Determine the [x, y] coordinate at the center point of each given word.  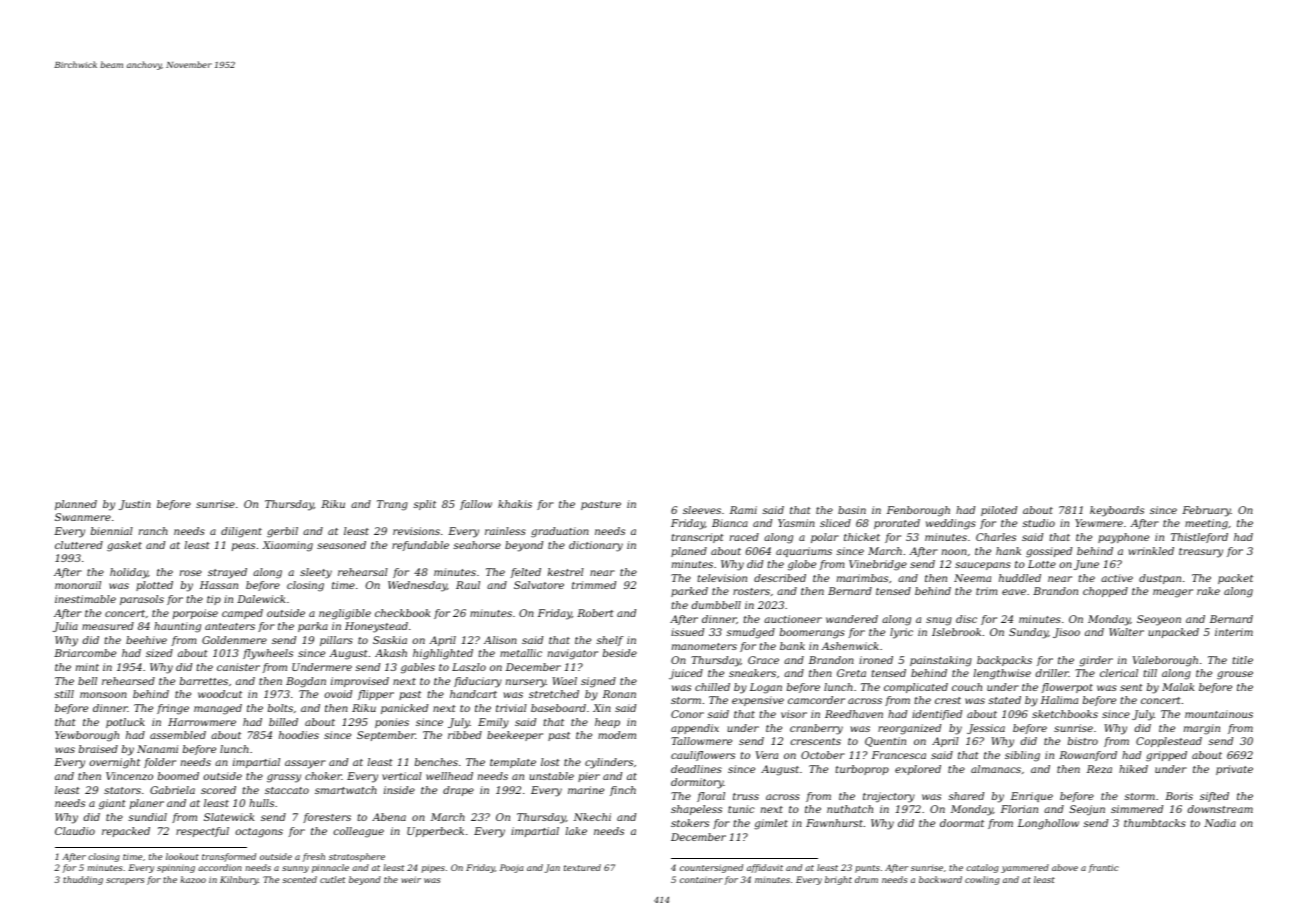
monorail [78, 585]
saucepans [983, 566]
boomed [178, 776]
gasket [124, 546]
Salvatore [539, 585]
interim [1234, 632]
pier [589, 777]
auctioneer [793, 619]
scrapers [125, 881]
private [1234, 770]
